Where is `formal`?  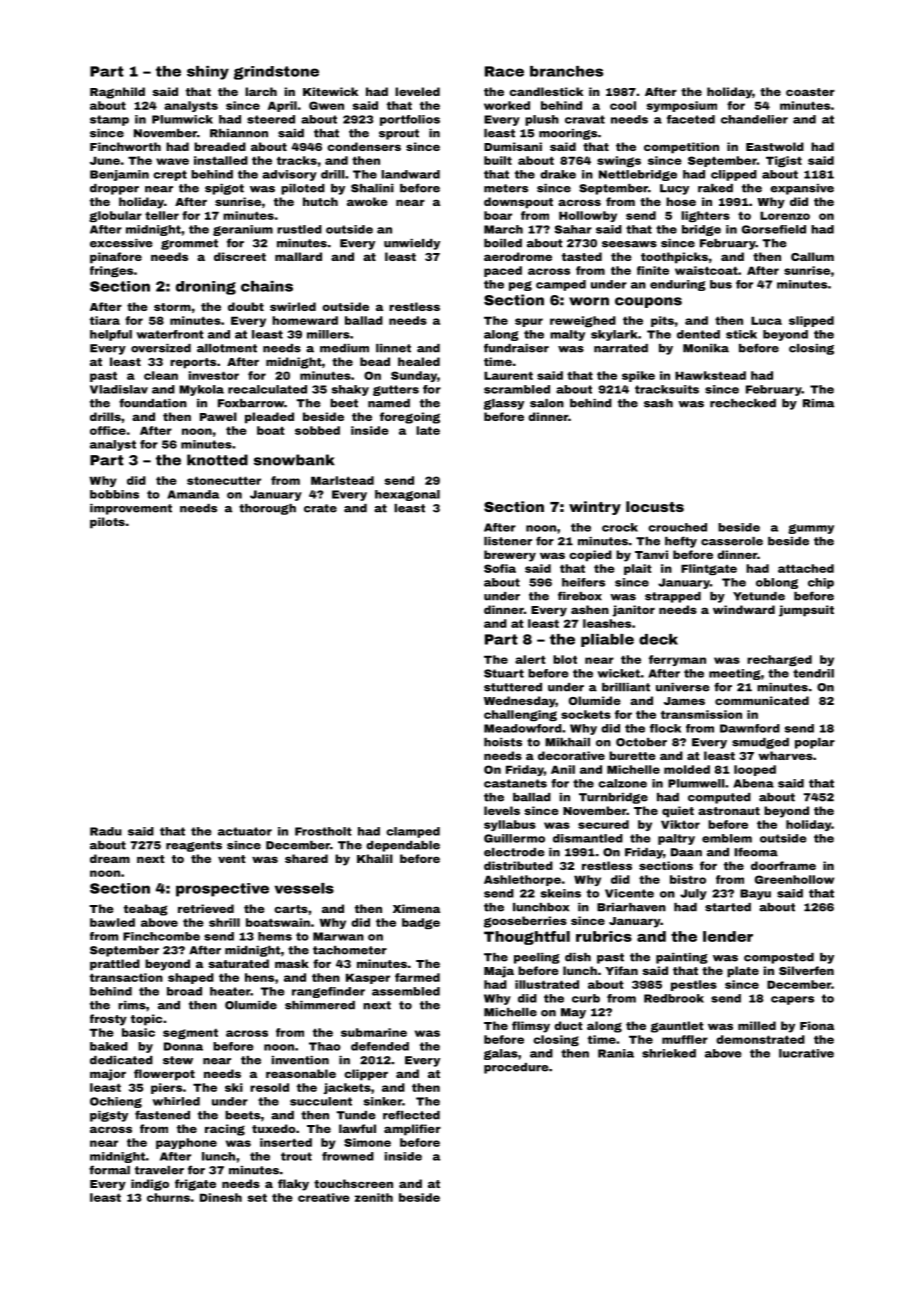 formal is located at coordinates (109, 1170).
